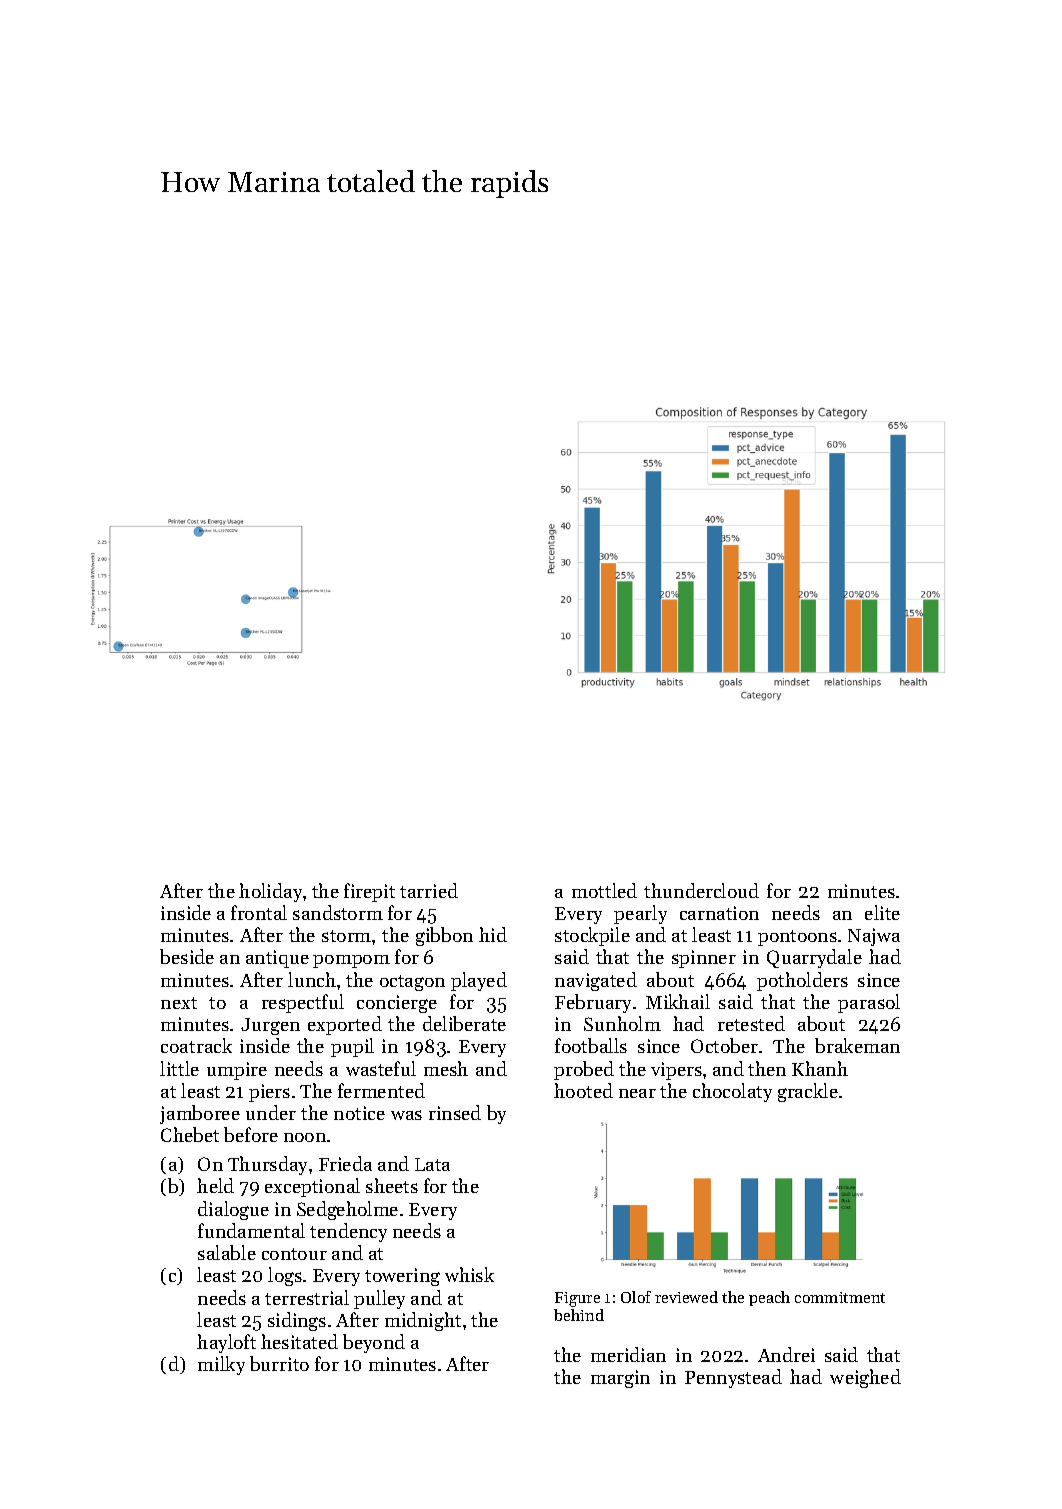 The image size is (1062, 1509). I want to click on Pennystead, so click(733, 1378).
